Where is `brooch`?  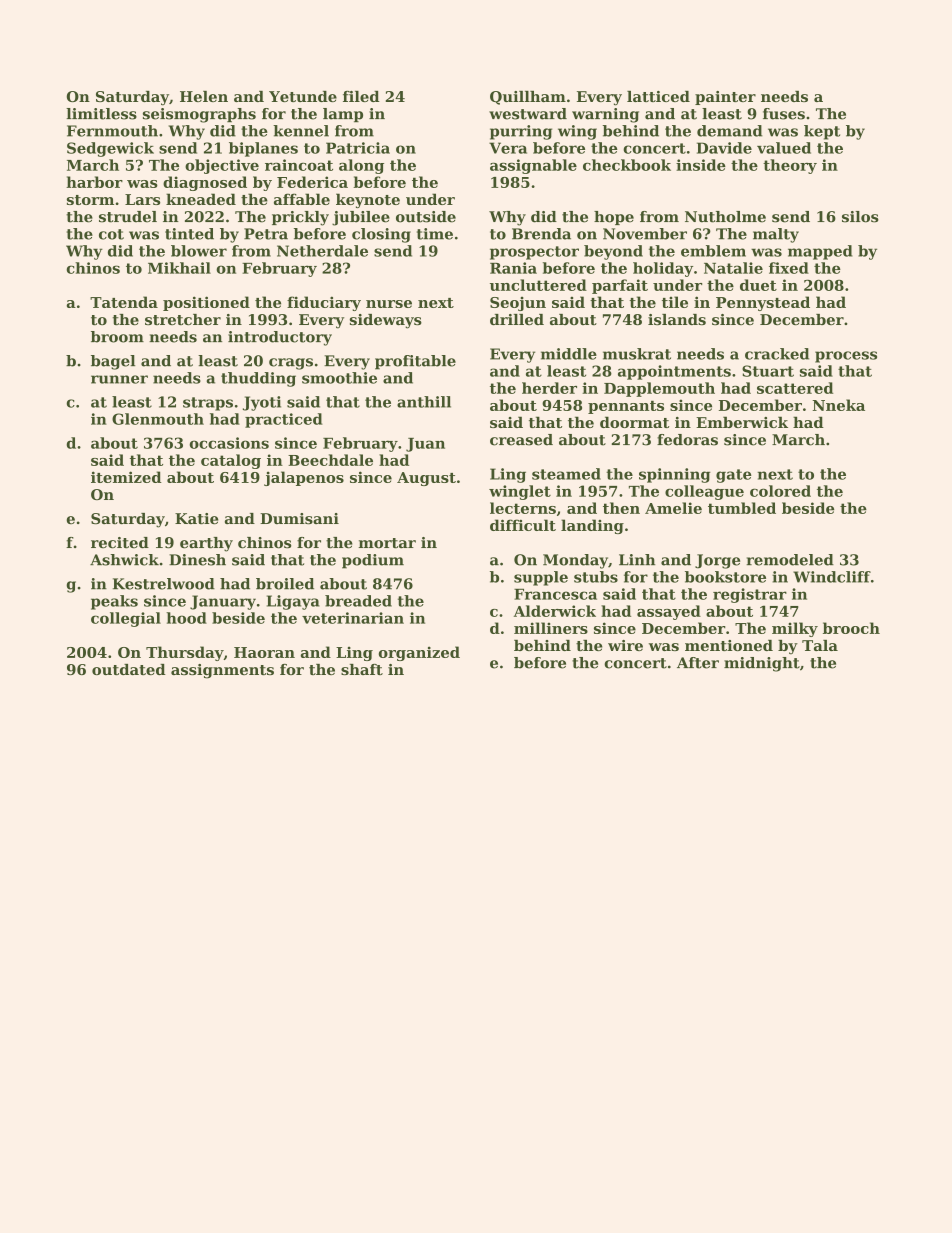 brooch is located at coordinates (851, 628).
